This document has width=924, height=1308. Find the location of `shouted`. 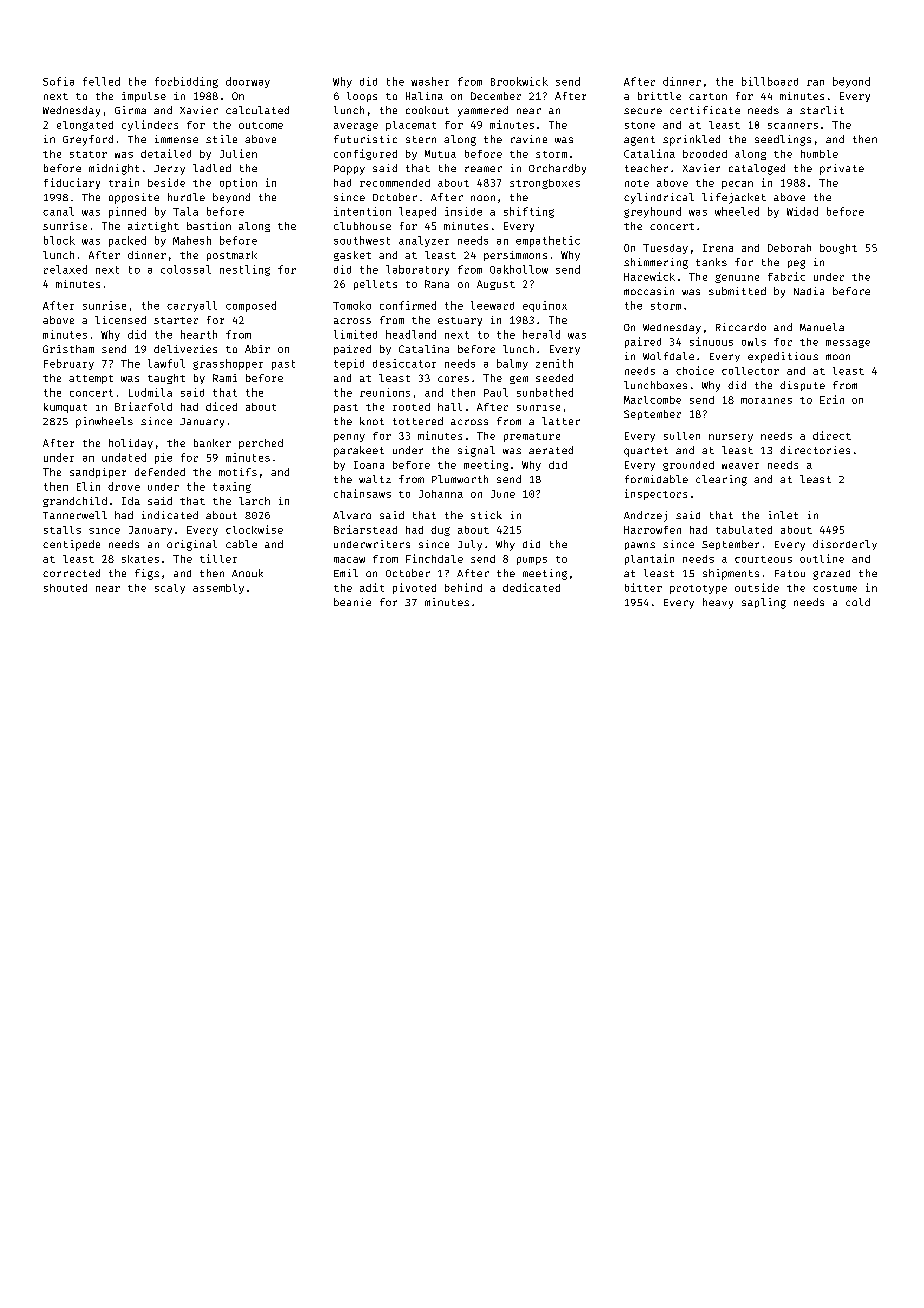

shouted is located at coordinates (65, 588).
